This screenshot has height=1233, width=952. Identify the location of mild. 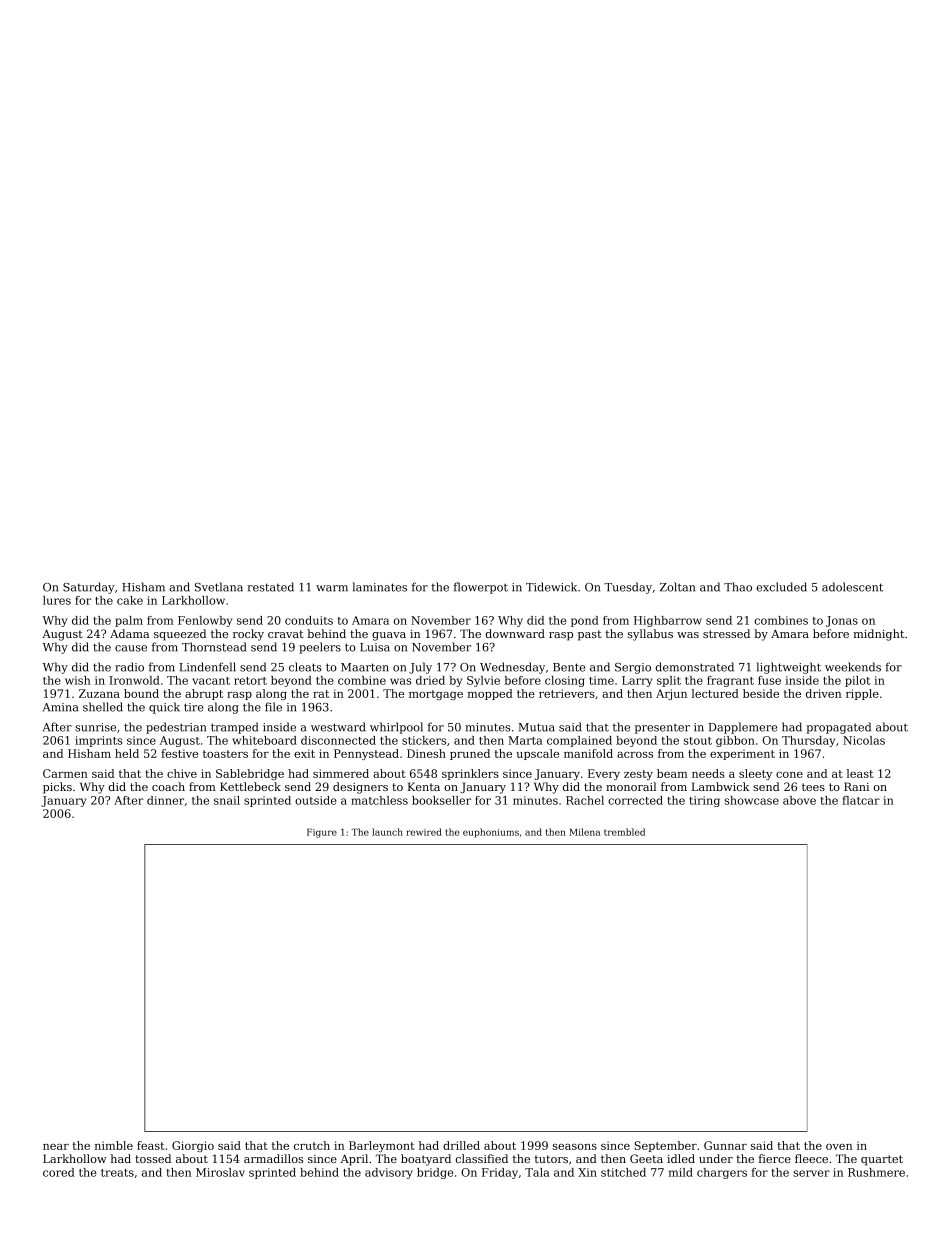
(681, 1172).
